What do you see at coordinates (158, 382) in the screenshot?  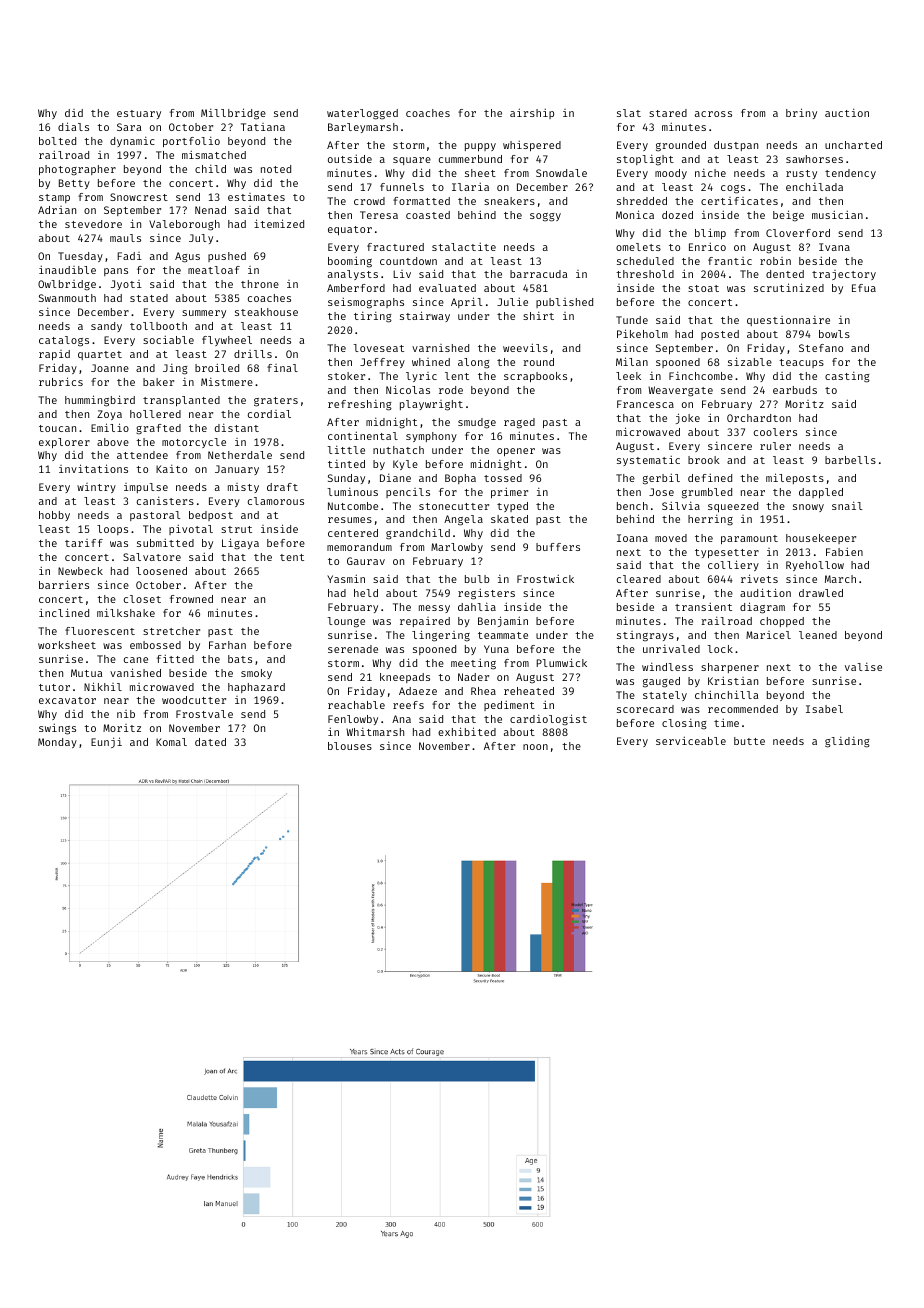 I see `baker` at bounding box center [158, 382].
